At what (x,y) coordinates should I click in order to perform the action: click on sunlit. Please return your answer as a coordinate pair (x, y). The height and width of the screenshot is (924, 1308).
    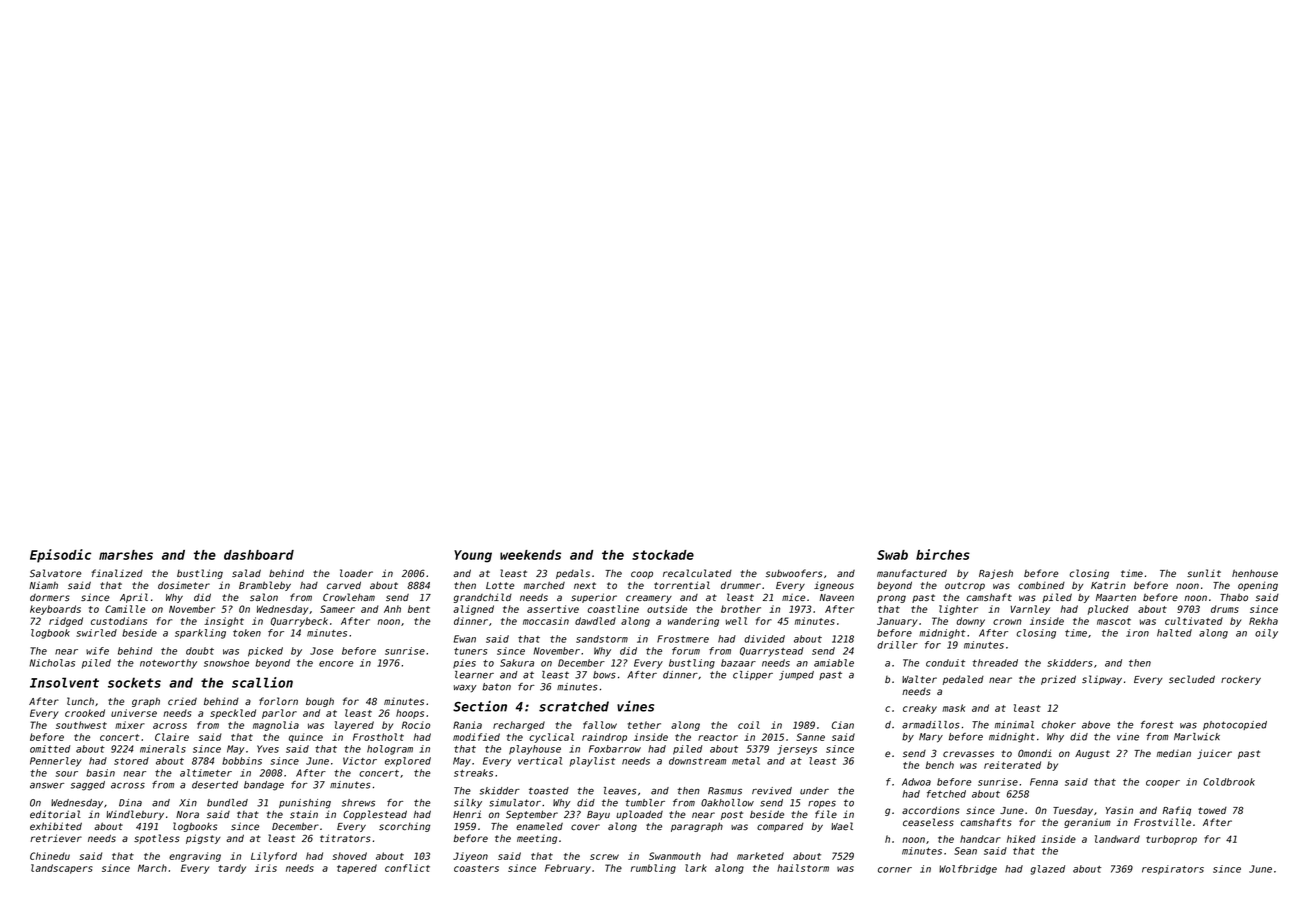
    Looking at the image, I should click on (1204, 573).
